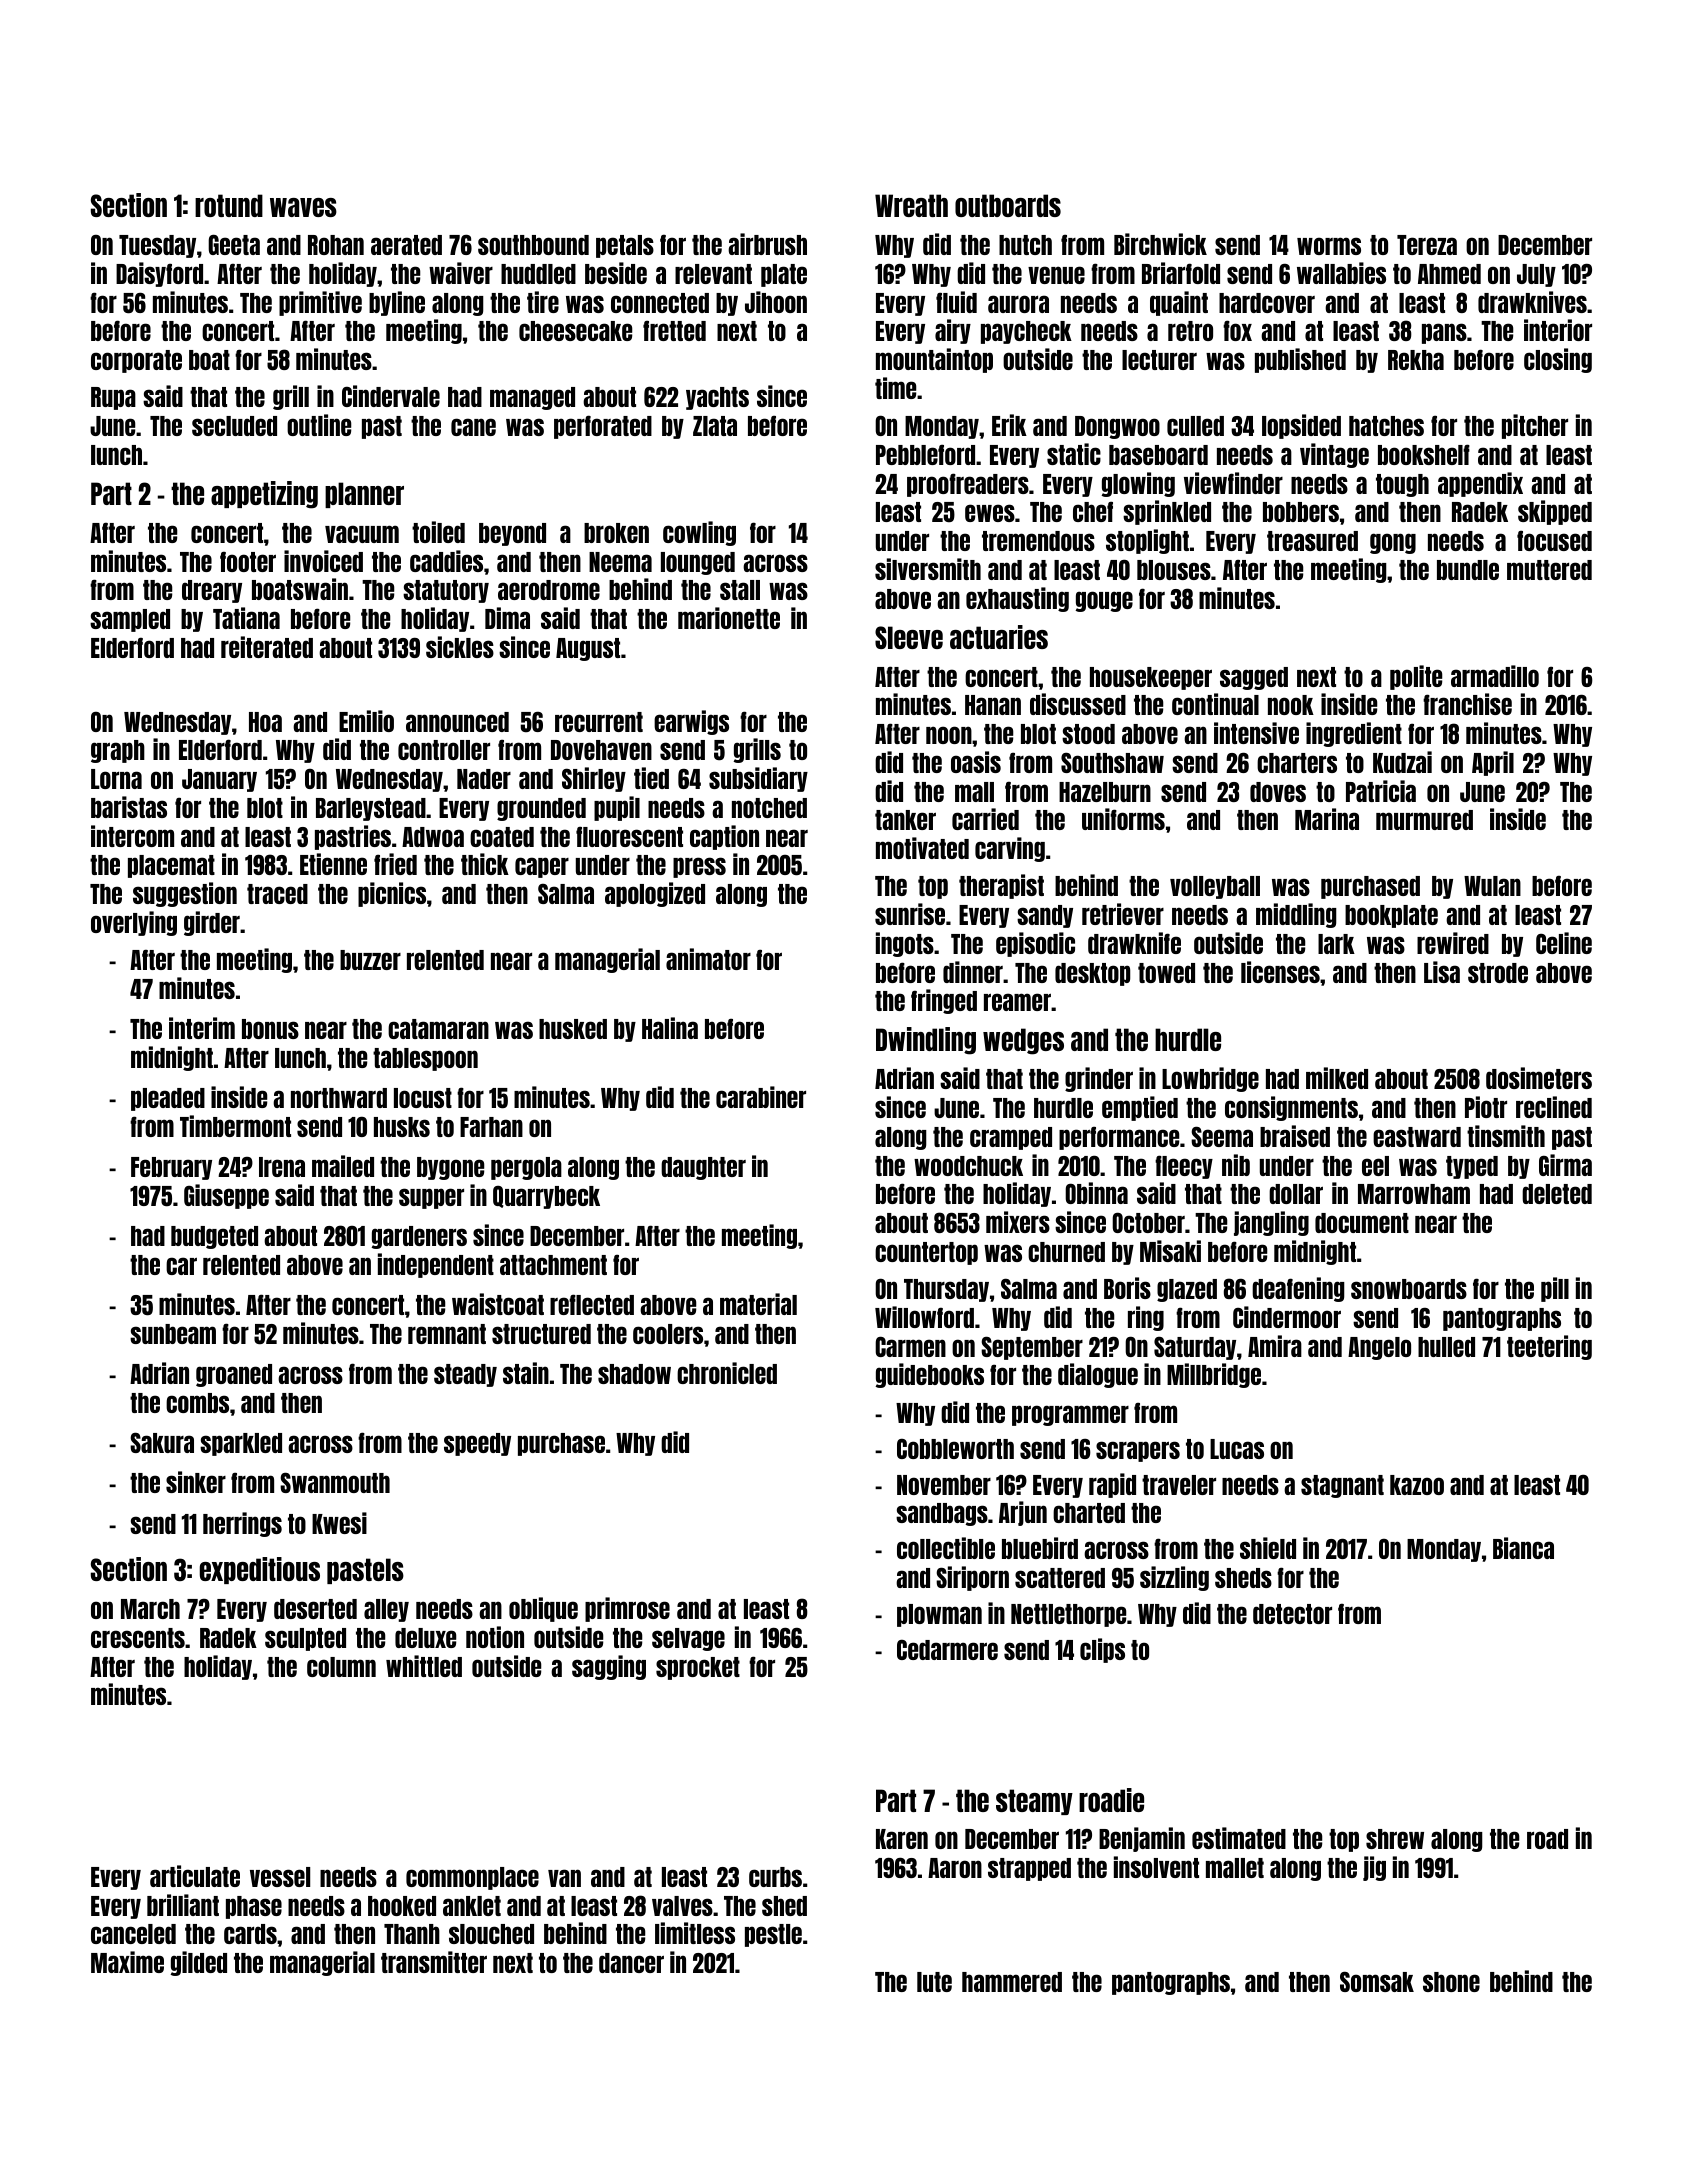 The image size is (1683, 2178). What do you see at coordinates (1549, 570) in the screenshot?
I see `muttered` at bounding box center [1549, 570].
